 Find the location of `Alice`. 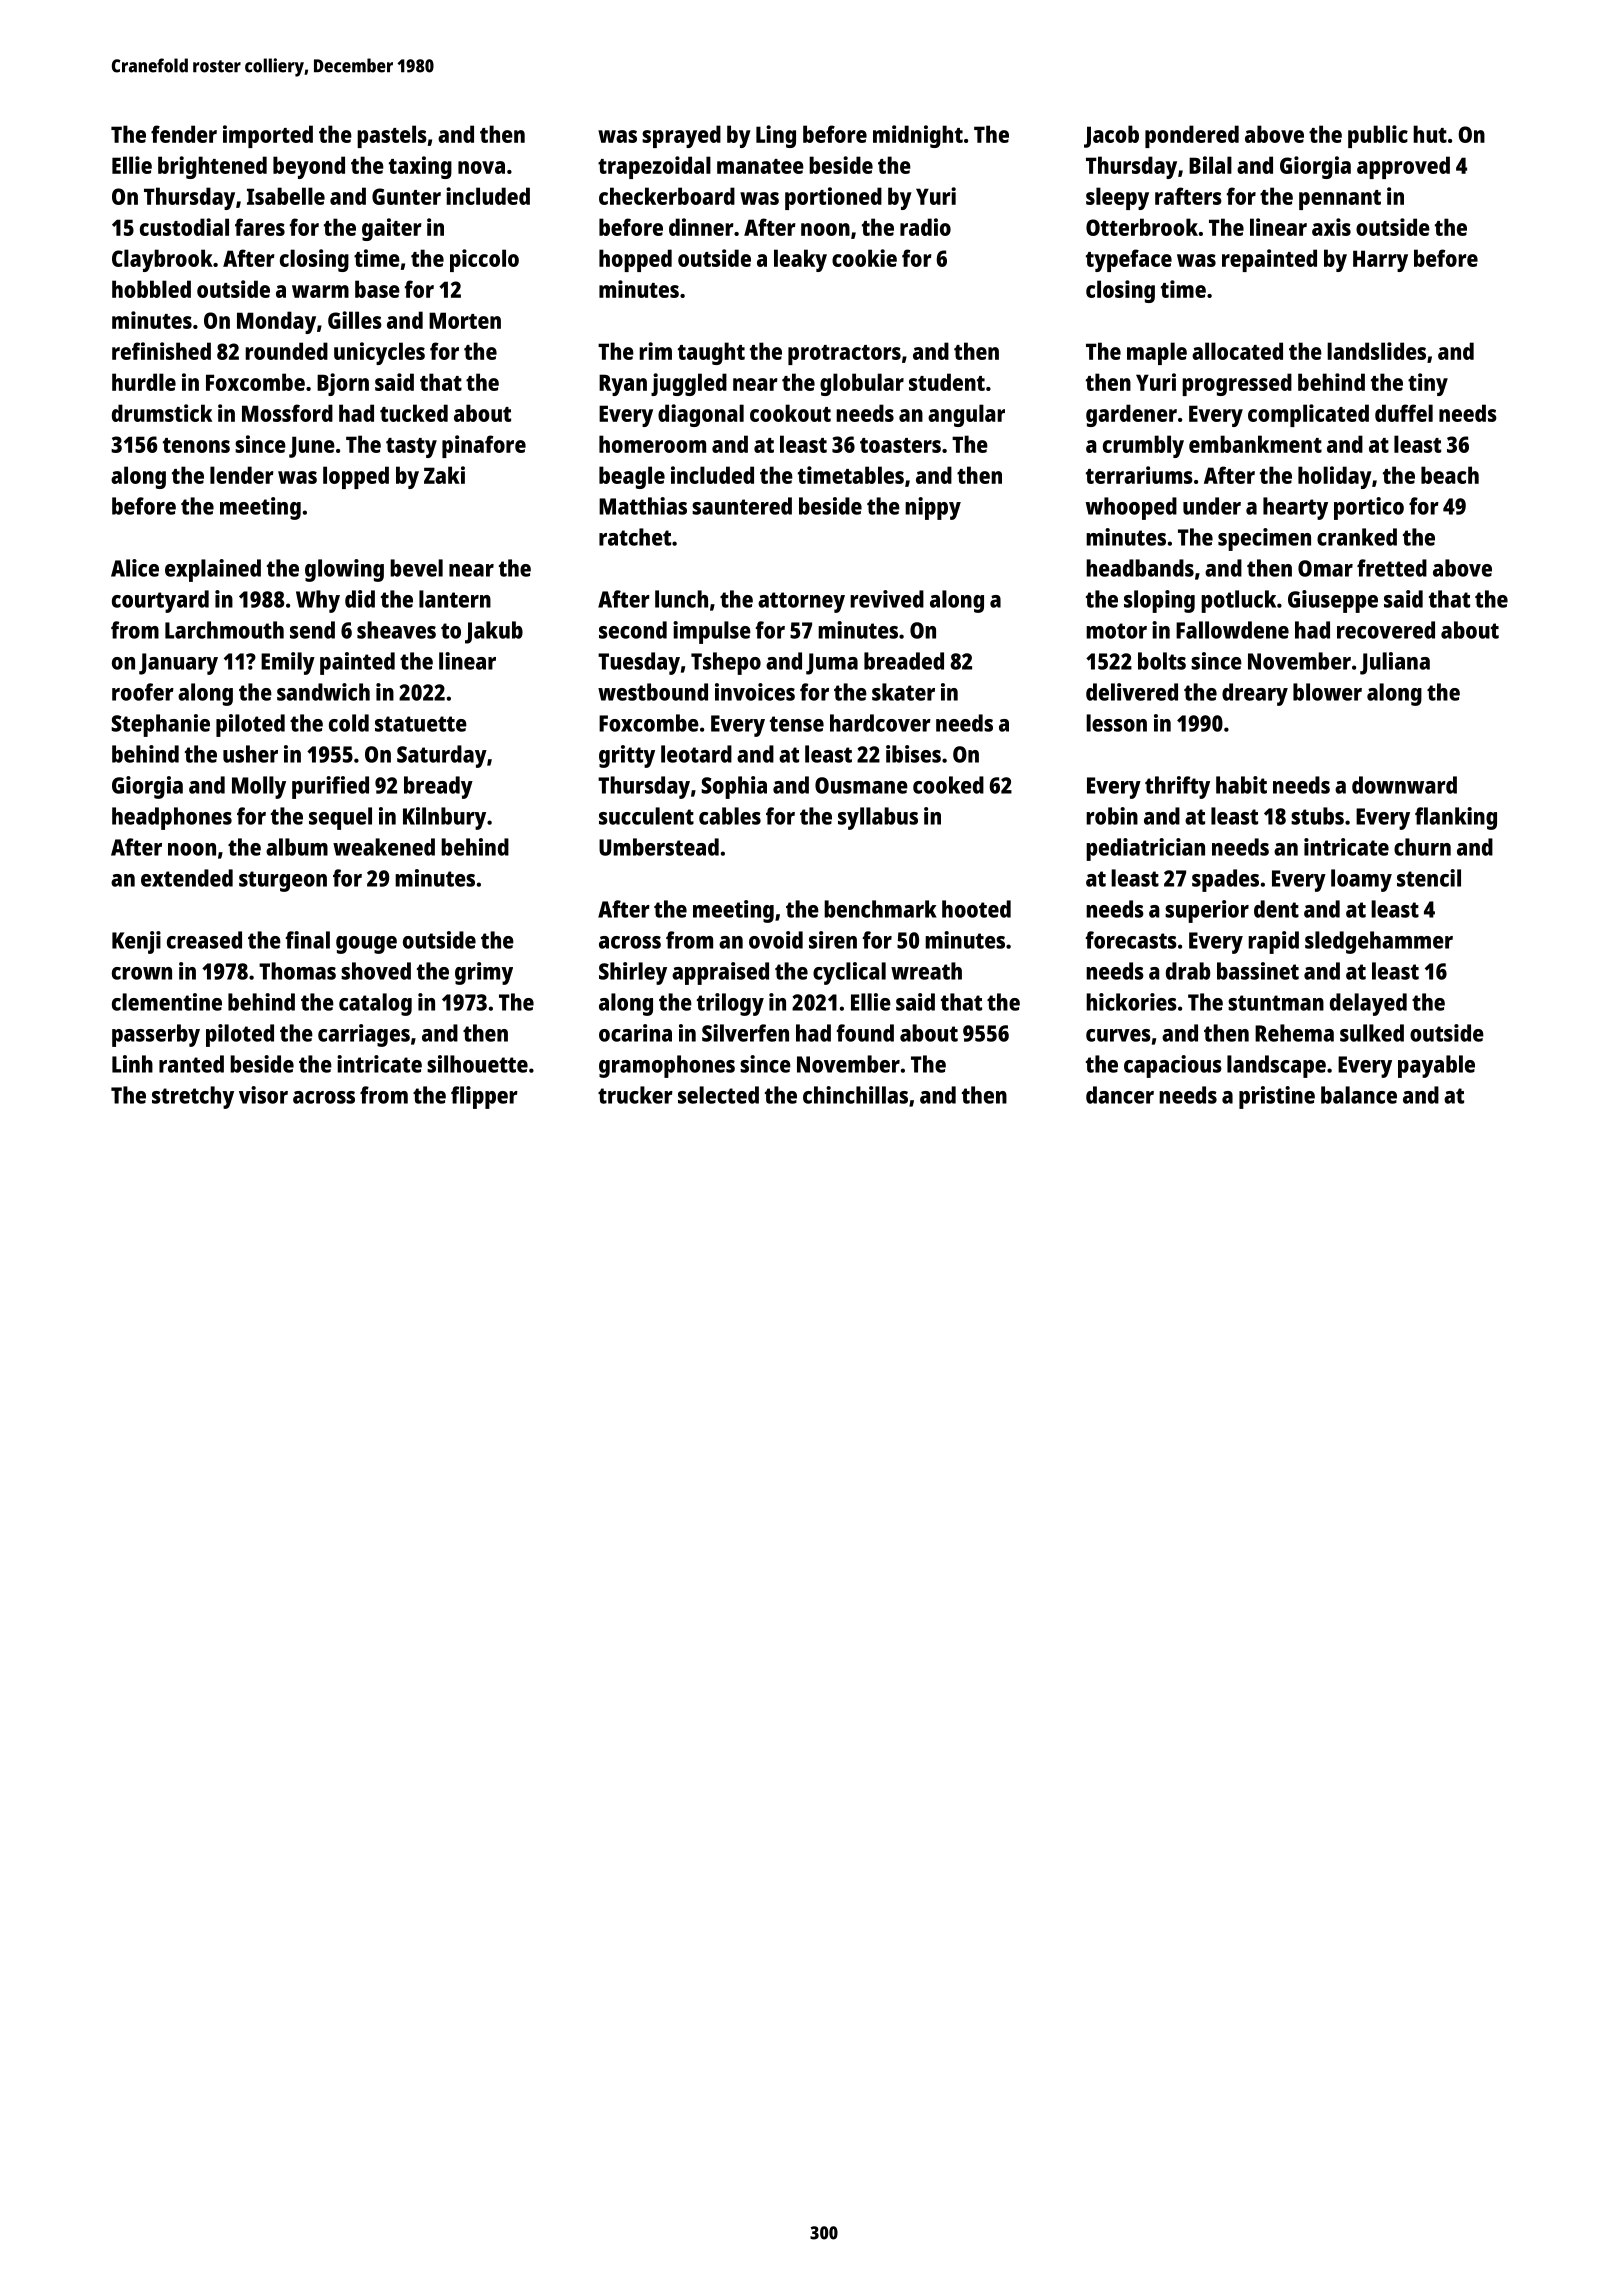

Alice is located at coordinates (135, 568).
